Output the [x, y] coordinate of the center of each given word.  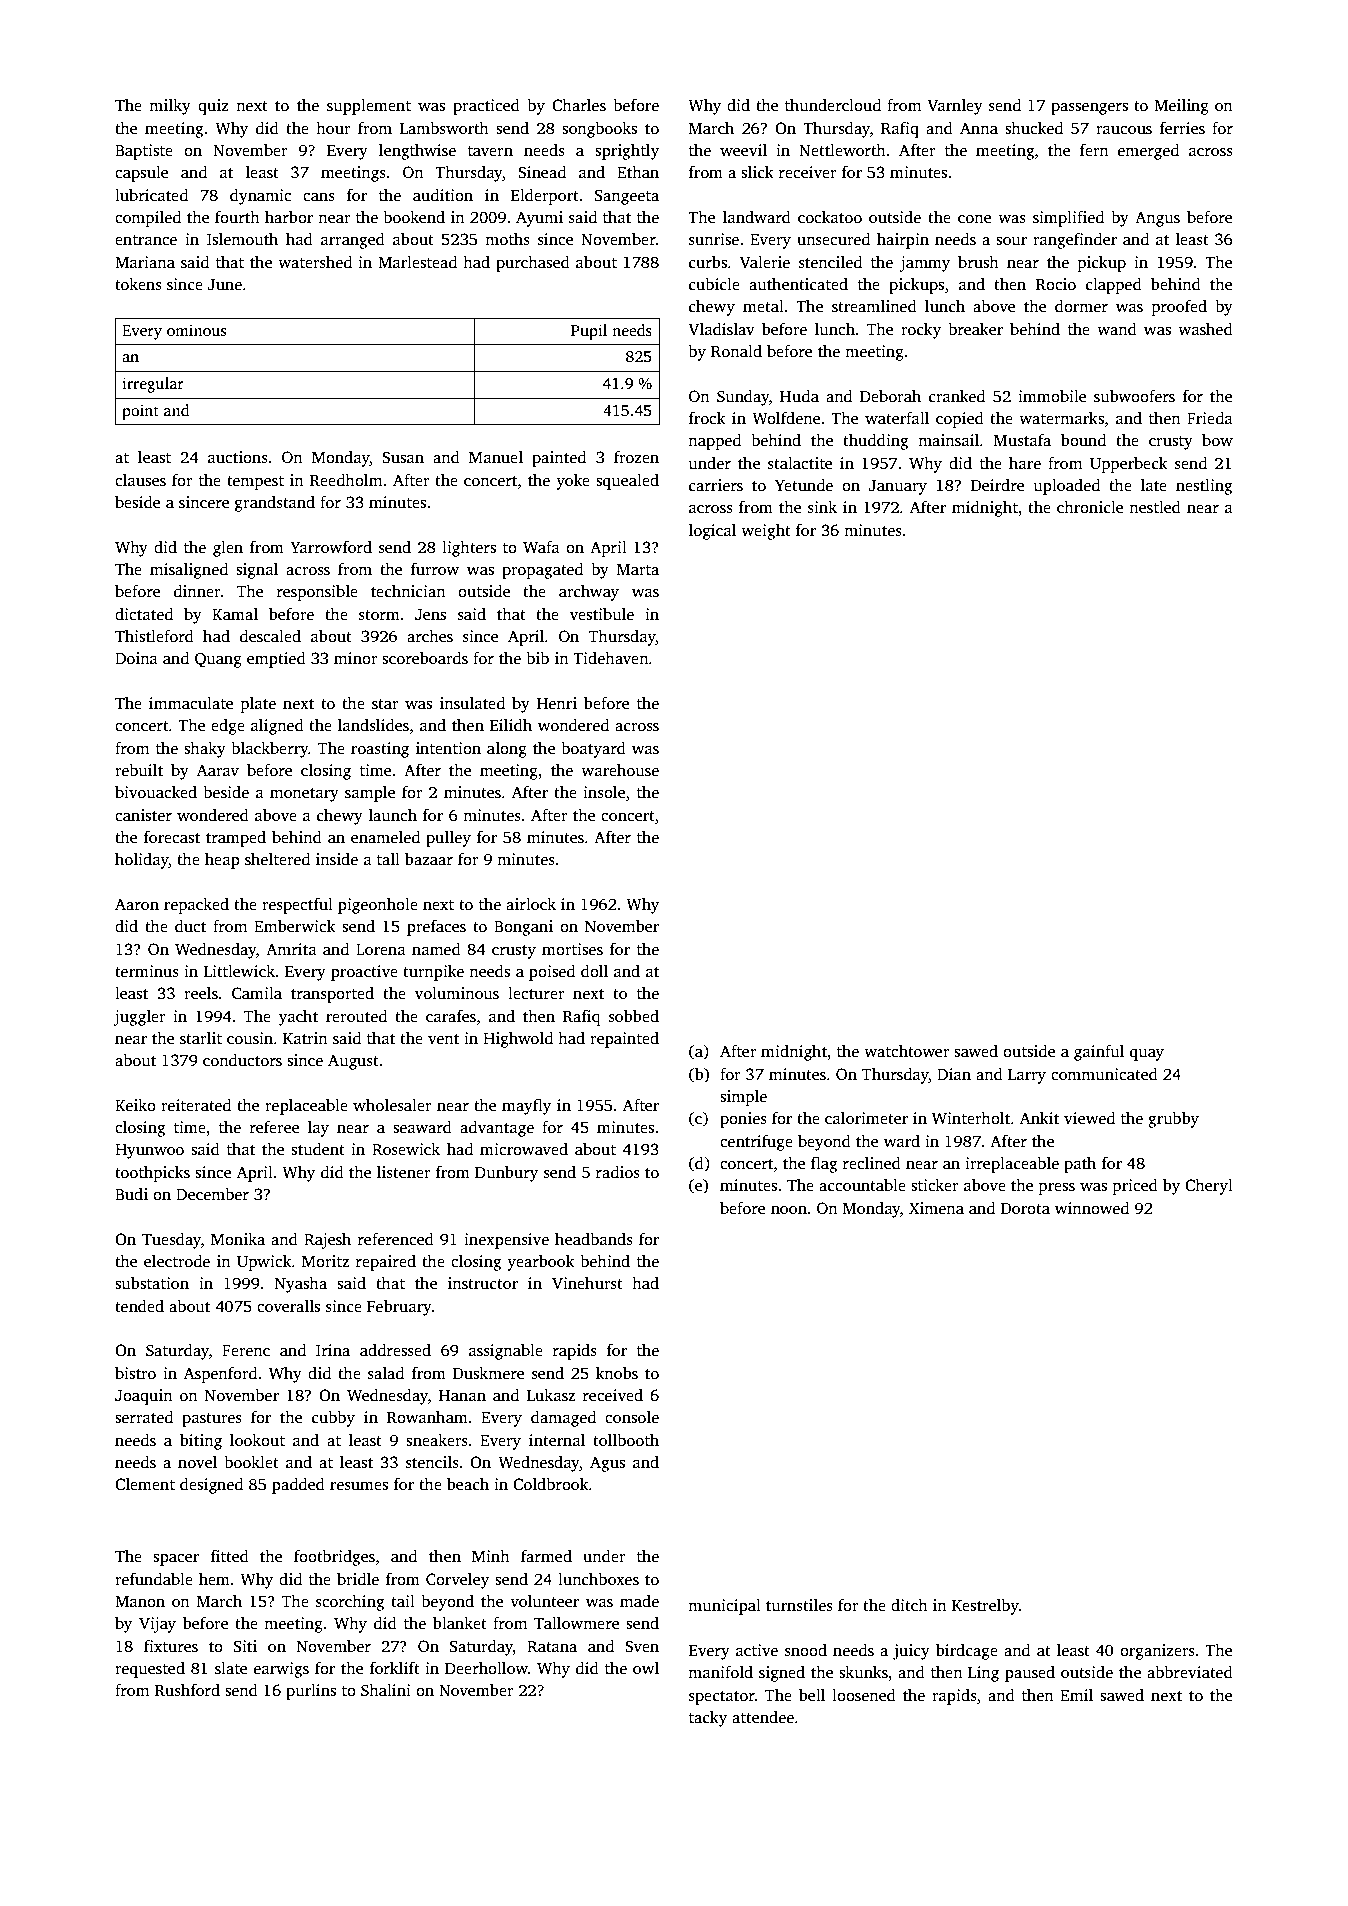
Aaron [137, 904]
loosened [864, 1695]
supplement [369, 107]
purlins [311, 1692]
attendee [763, 1717]
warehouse [620, 770]
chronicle [1090, 507]
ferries [1182, 128]
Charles [579, 105]
